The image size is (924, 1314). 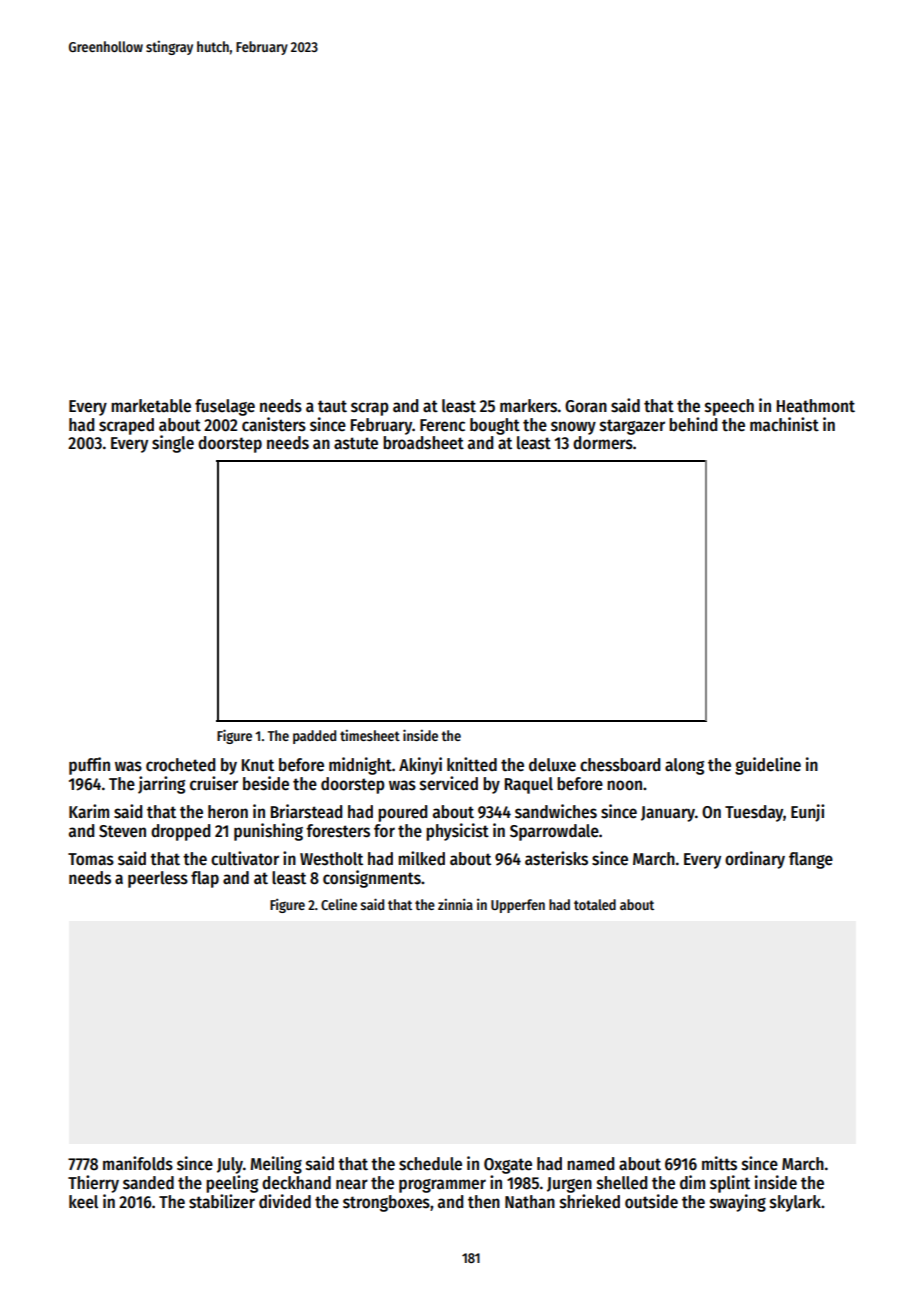 What do you see at coordinates (495, 426) in the page?
I see `bought` at bounding box center [495, 426].
